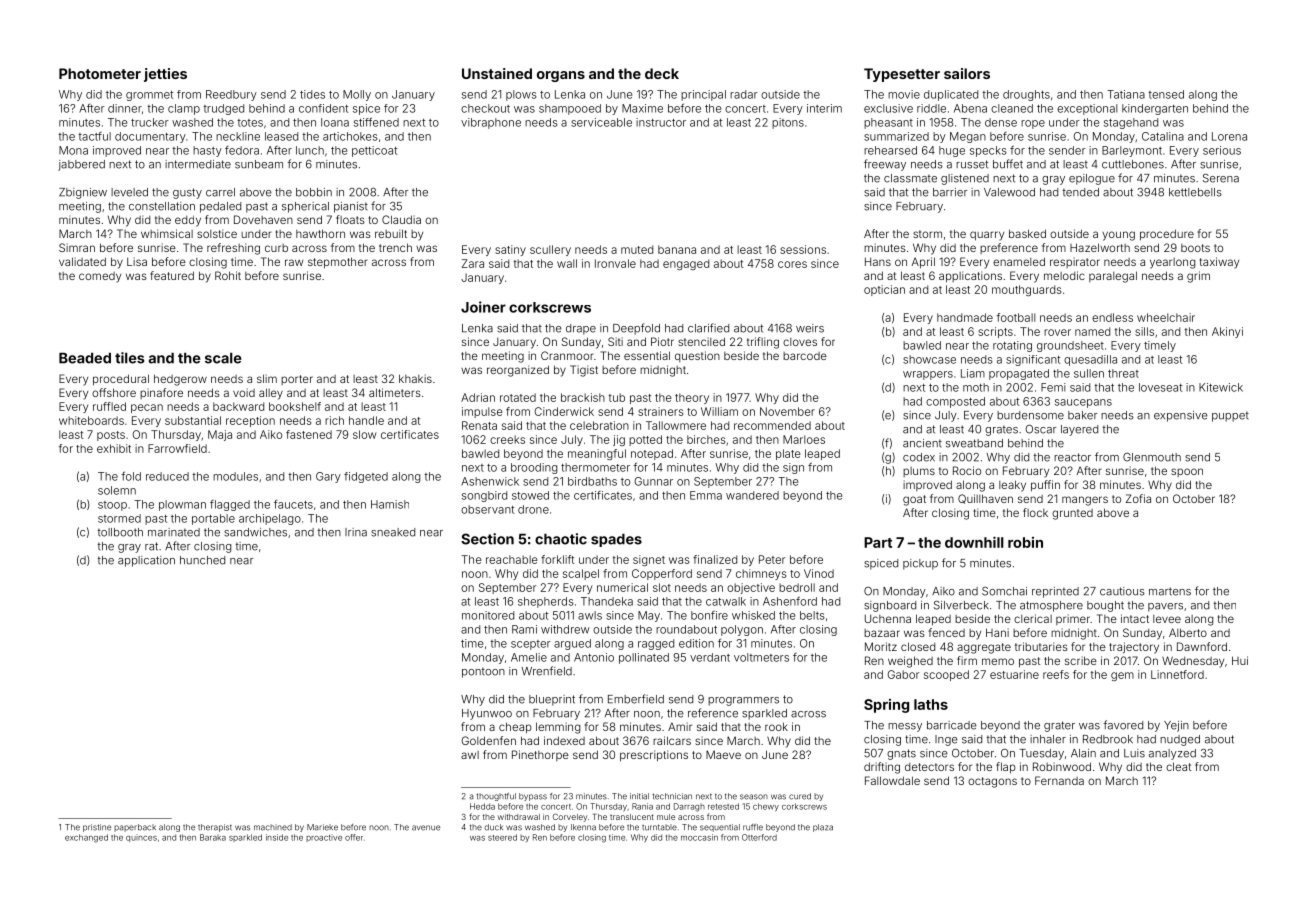  Describe the element at coordinates (662, 73) in the screenshot. I see `deck` at that location.
